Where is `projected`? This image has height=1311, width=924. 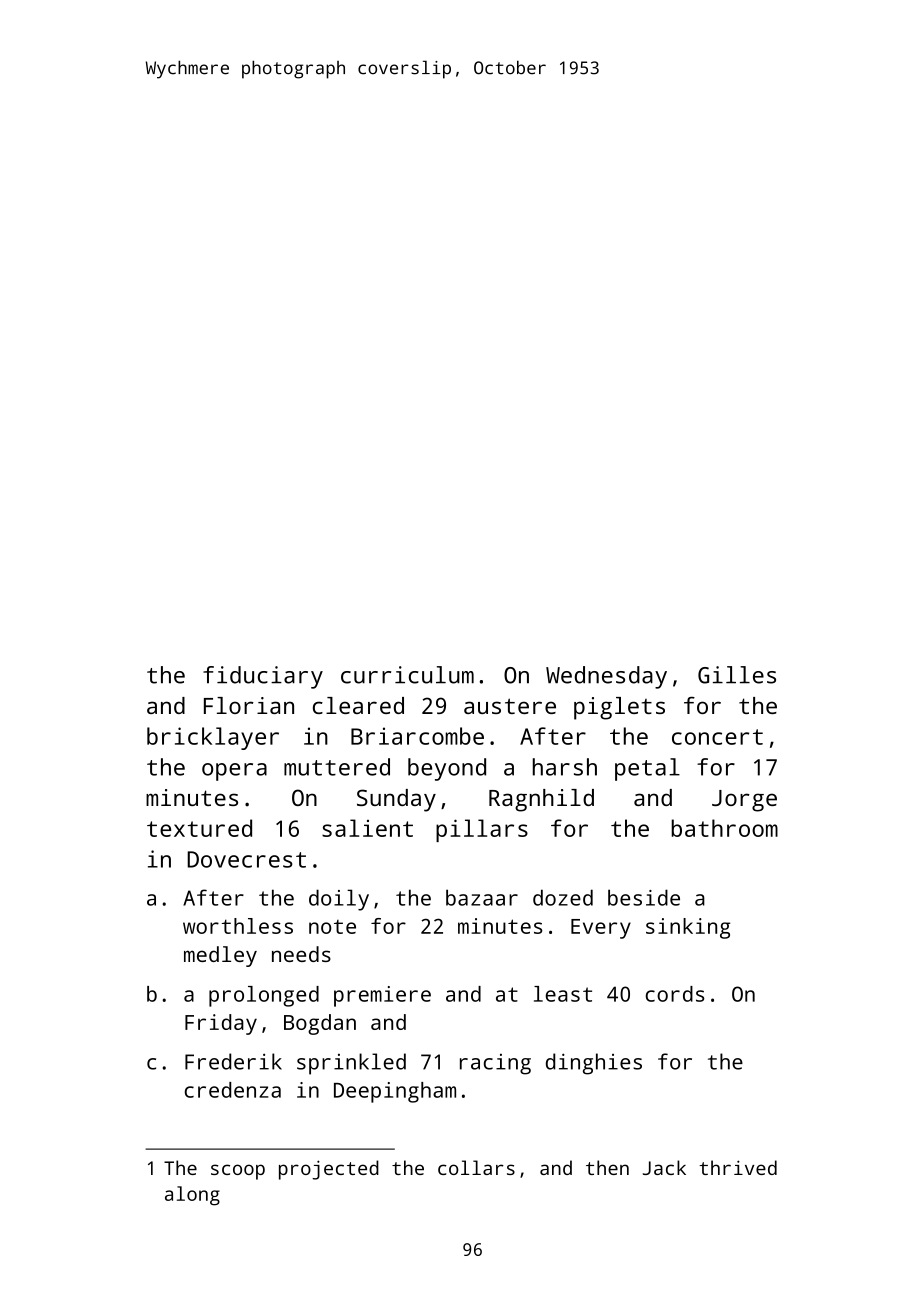
projected is located at coordinates (329, 1170).
